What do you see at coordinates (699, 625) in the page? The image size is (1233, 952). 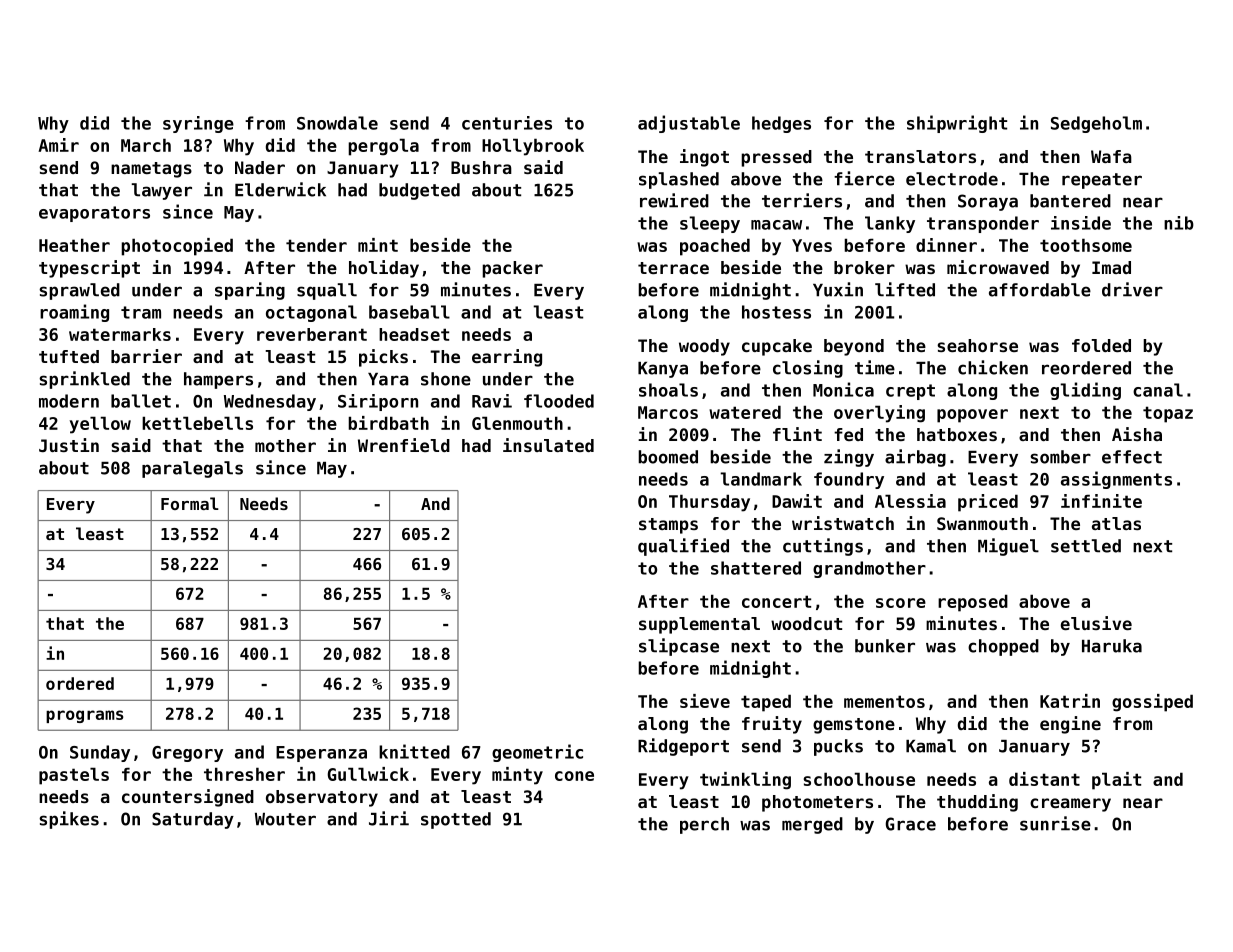 I see `supplemental` at bounding box center [699, 625].
